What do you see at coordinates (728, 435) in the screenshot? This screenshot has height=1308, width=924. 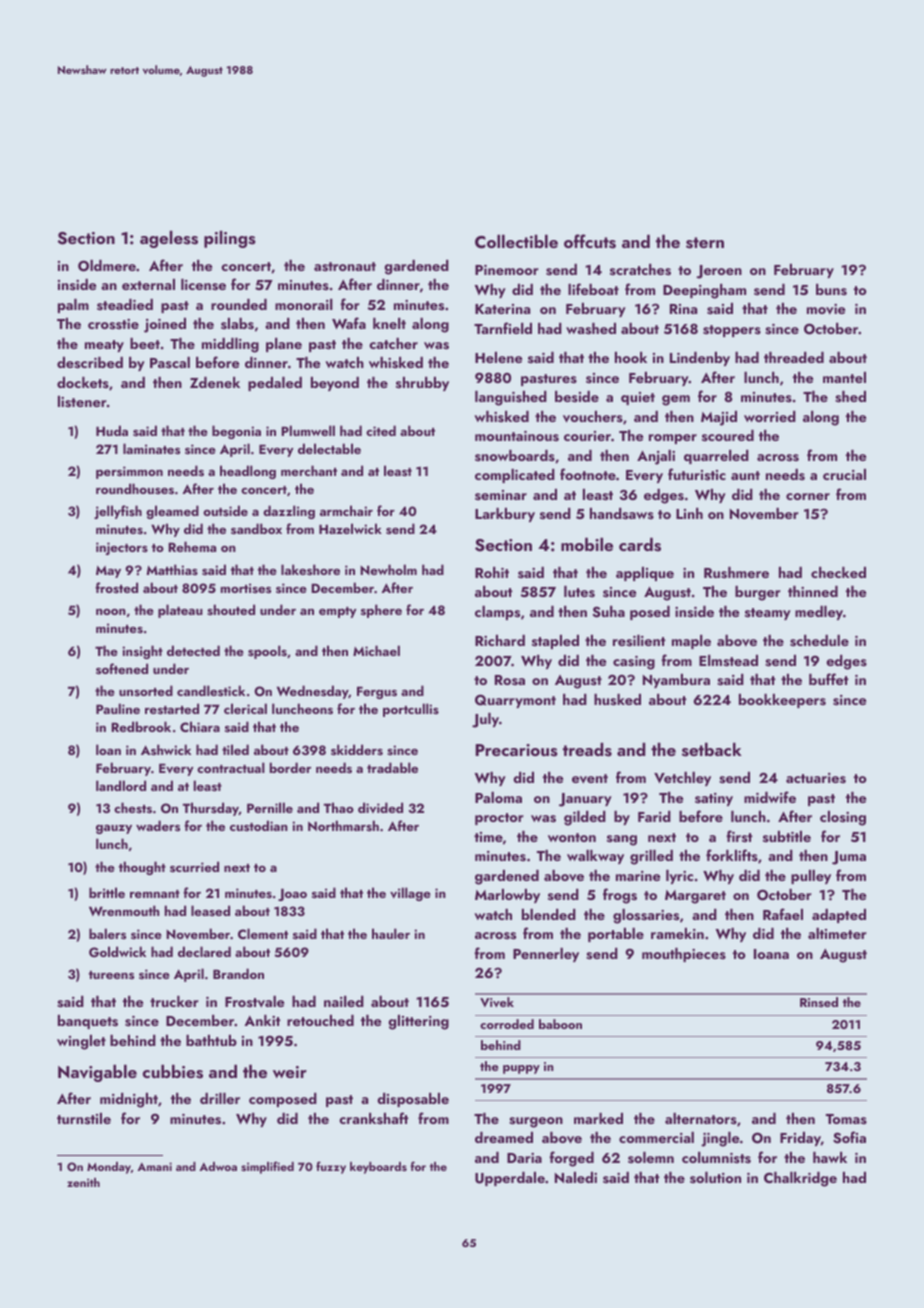 I see `scoured` at bounding box center [728, 435].
